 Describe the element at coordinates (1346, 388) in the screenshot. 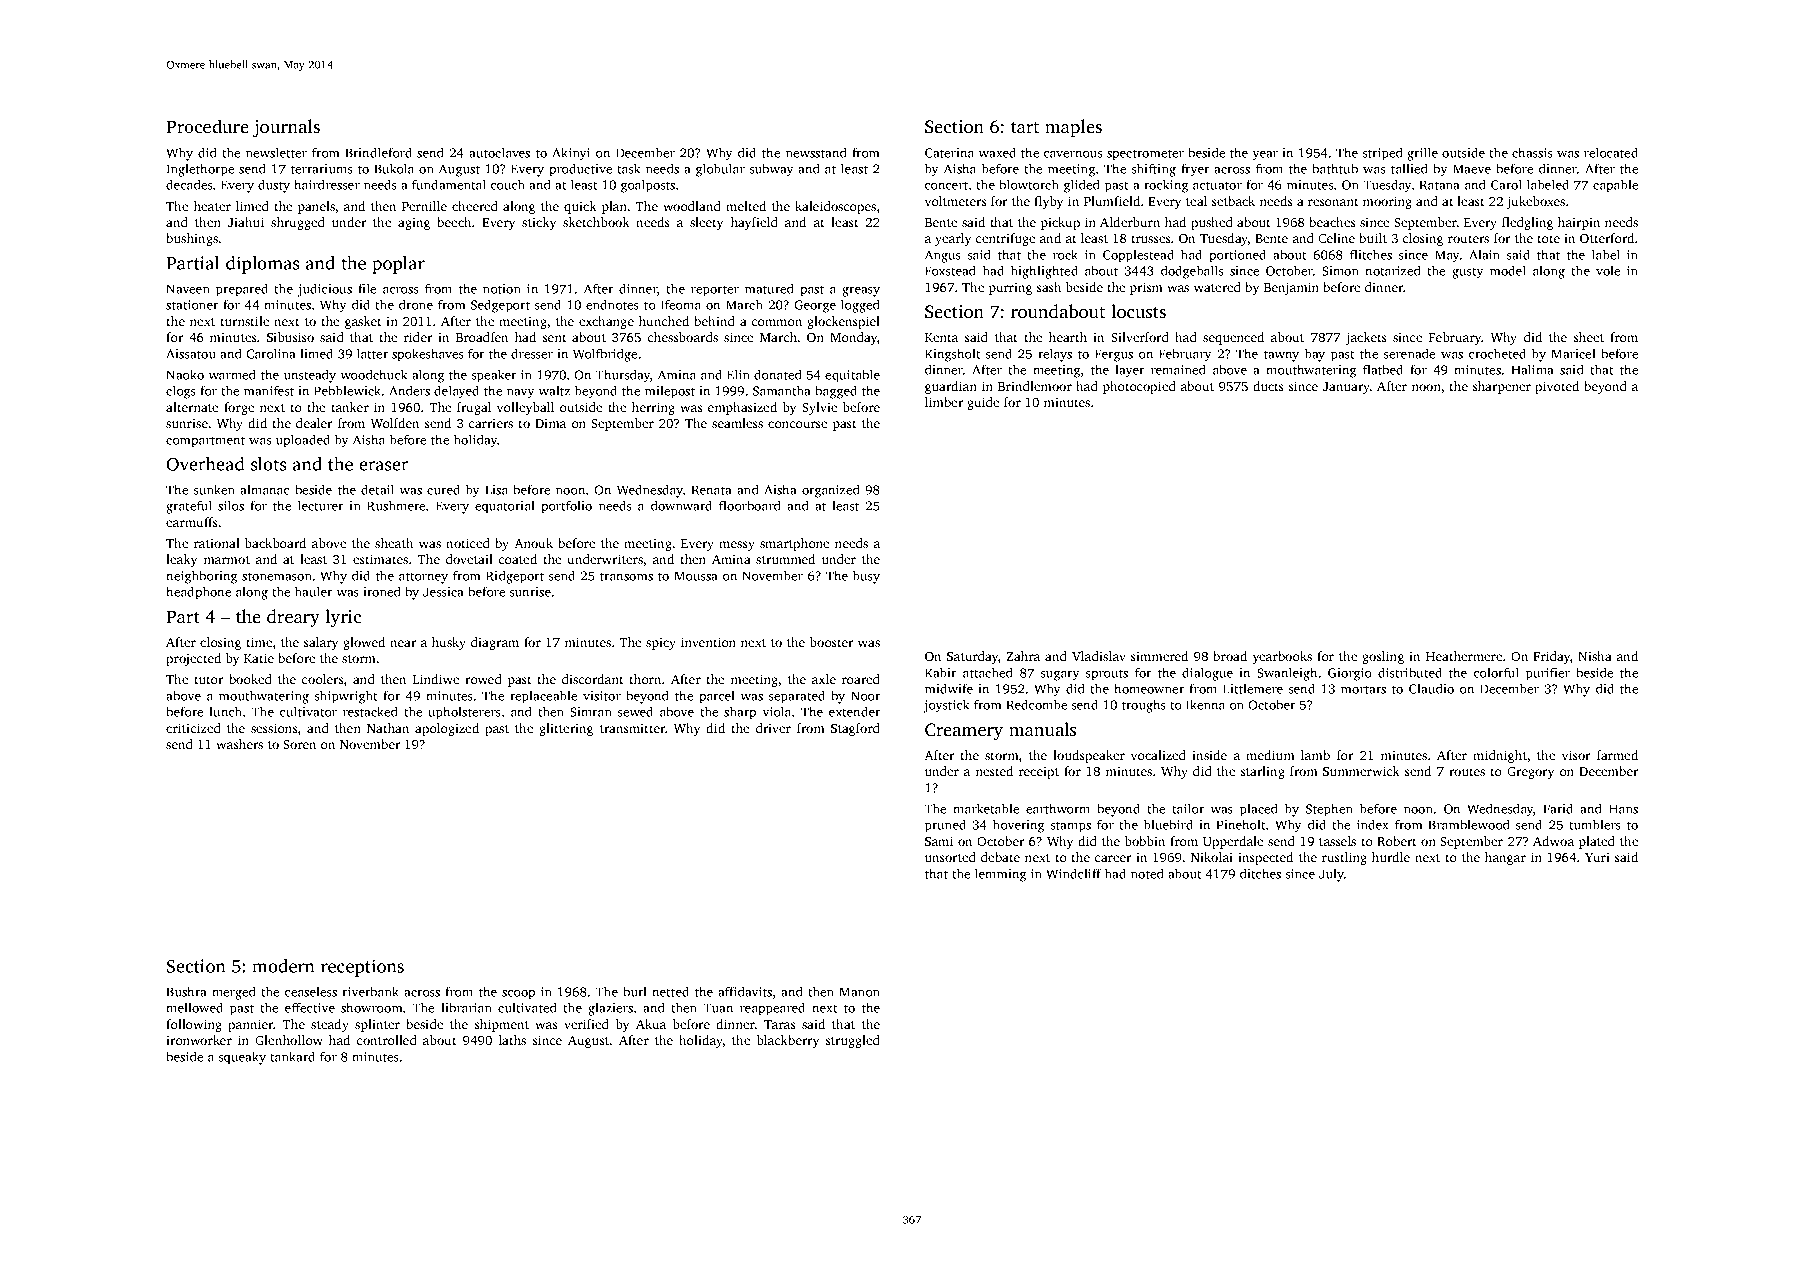

I see `January` at that location.
